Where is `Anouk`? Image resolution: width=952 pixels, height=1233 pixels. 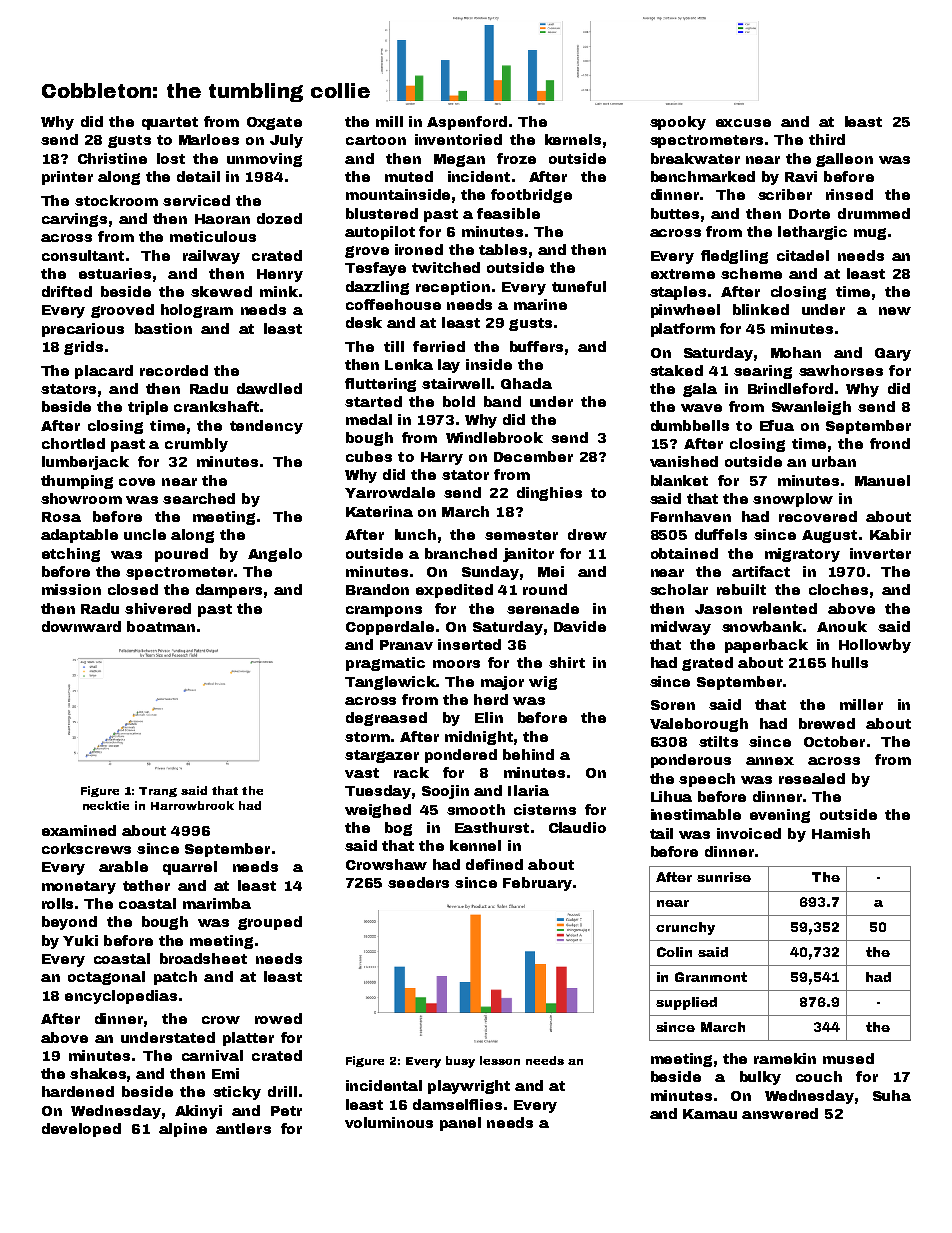 Anouk is located at coordinates (842, 626).
